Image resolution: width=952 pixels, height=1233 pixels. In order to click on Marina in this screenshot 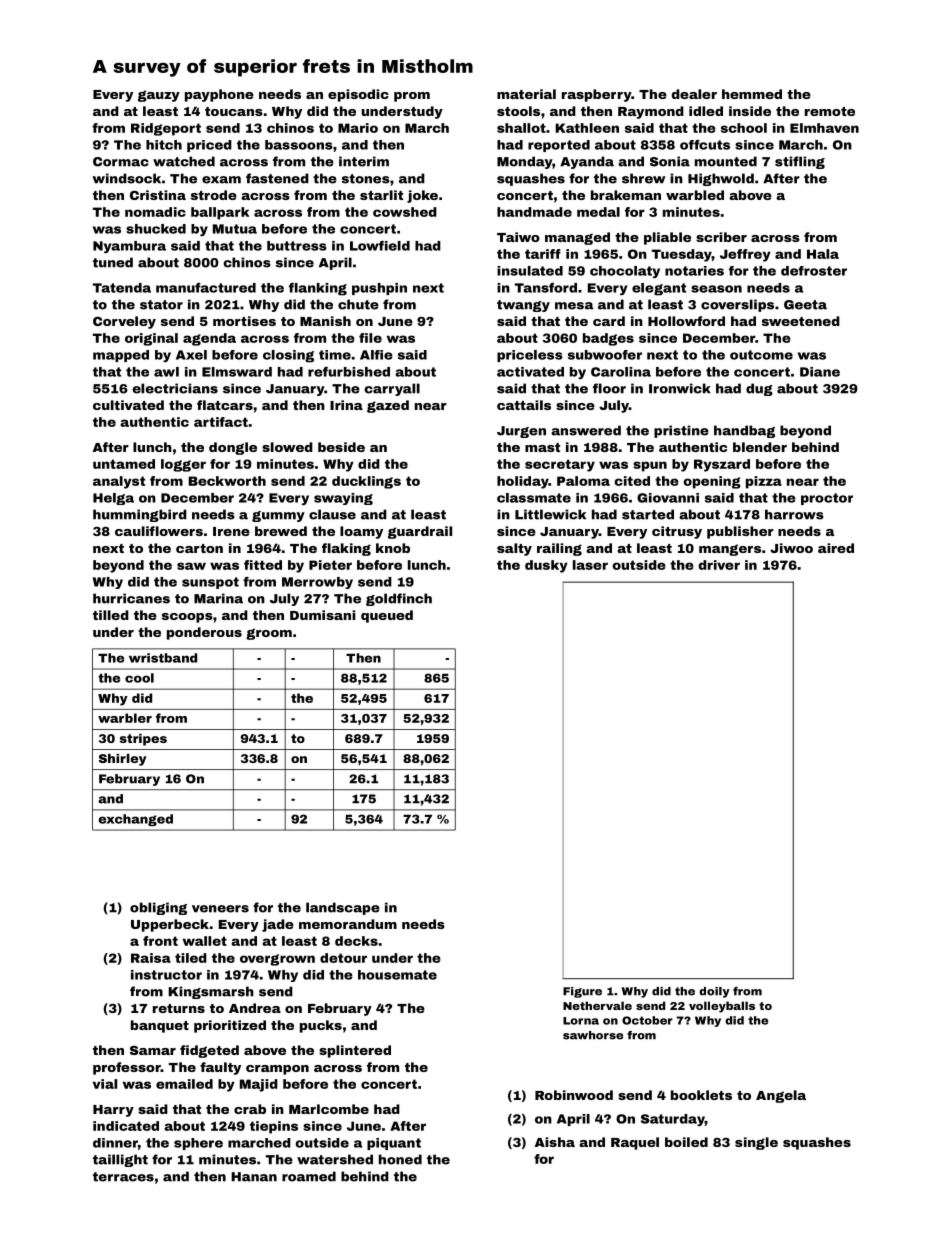, I will do `click(218, 598)`.
